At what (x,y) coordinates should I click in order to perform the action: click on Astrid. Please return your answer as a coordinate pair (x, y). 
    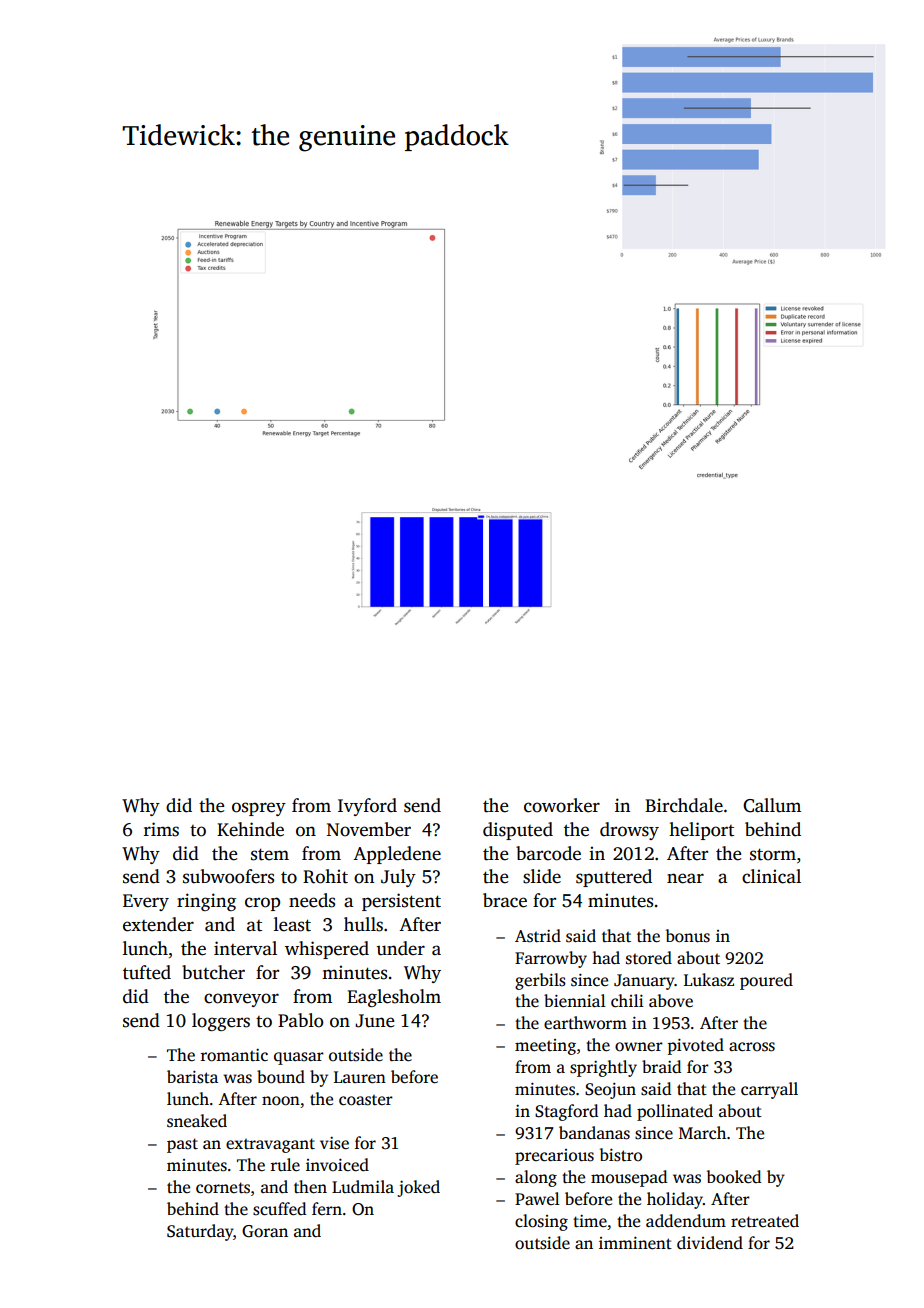
    Looking at the image, I should click on (538, 936).
